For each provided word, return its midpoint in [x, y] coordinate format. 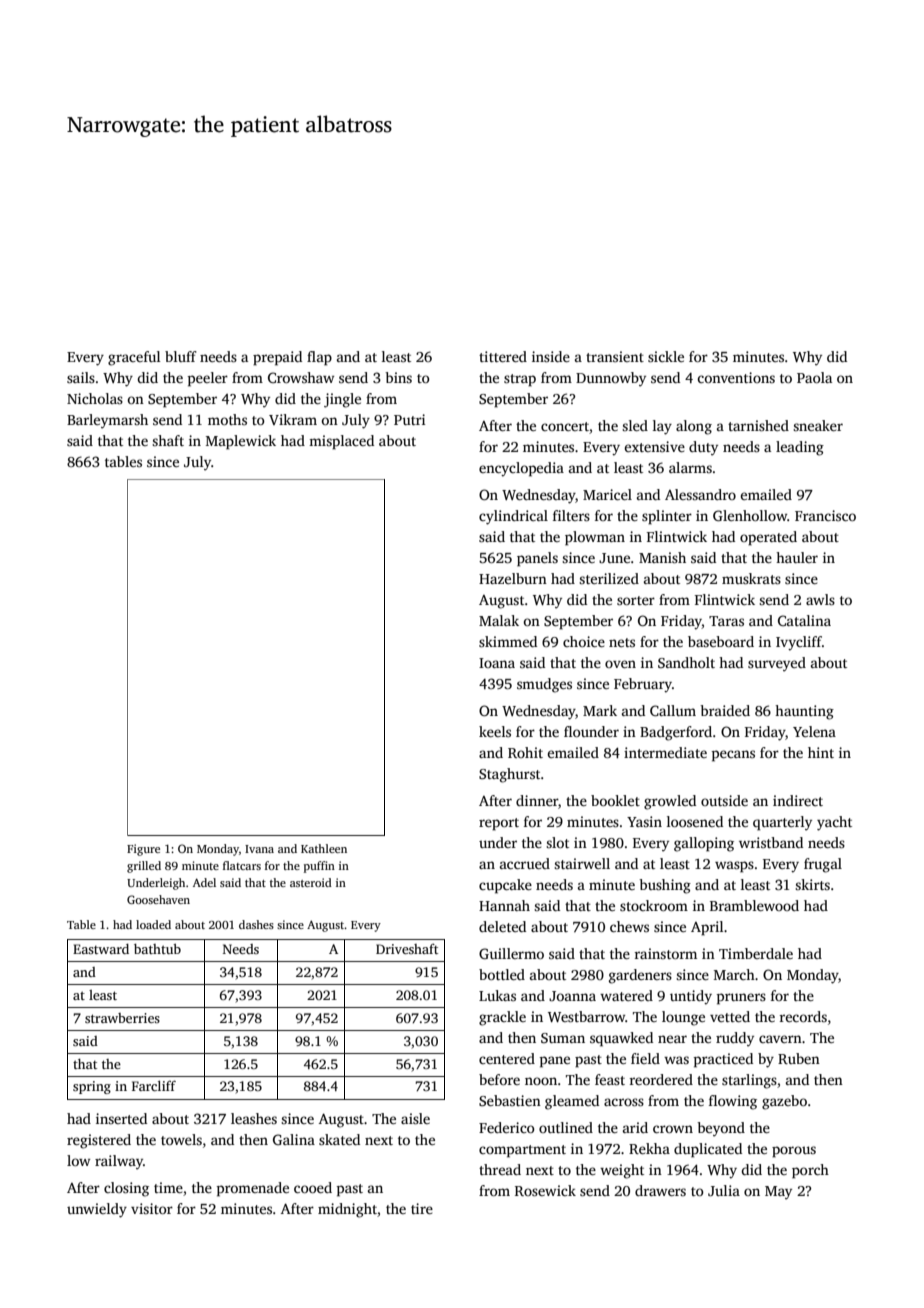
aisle [415, 1118]
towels [181, 1139]
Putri [409, 419]
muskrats [751, 578]
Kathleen [324, 848]
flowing [733, 1102]
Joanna [572, 996]
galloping [704, 844]
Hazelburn [513, 578]
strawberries [122, 1018]
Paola [814, 377]
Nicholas [95, 398]
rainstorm [665, 953]
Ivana [259, 849]
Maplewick [241, 442]
